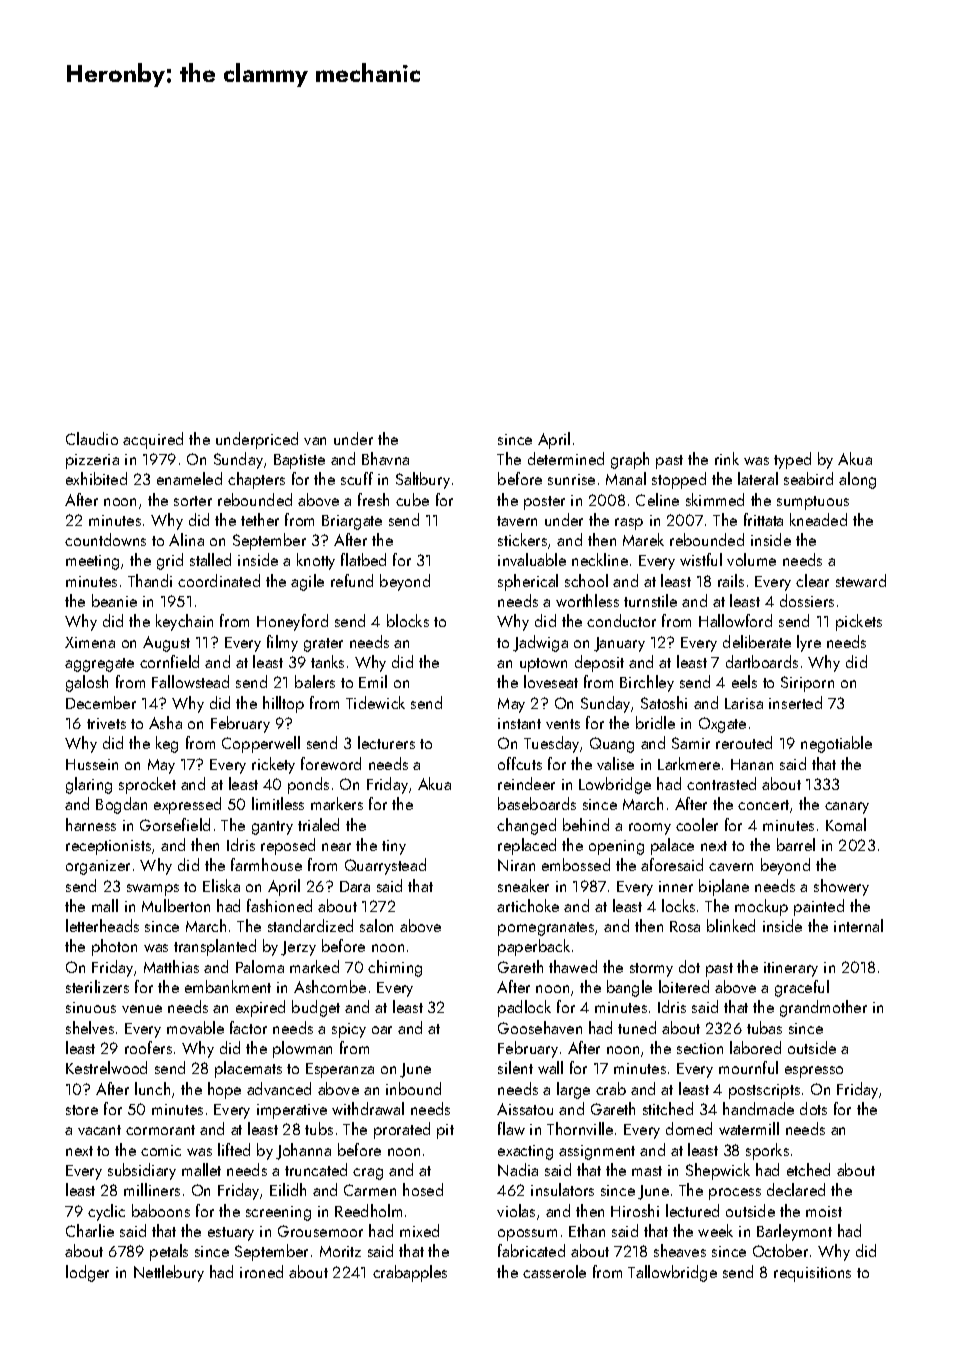  Describe the element at coordinates (748, 1067) in the screenshot. I see `mournful` at that location.
